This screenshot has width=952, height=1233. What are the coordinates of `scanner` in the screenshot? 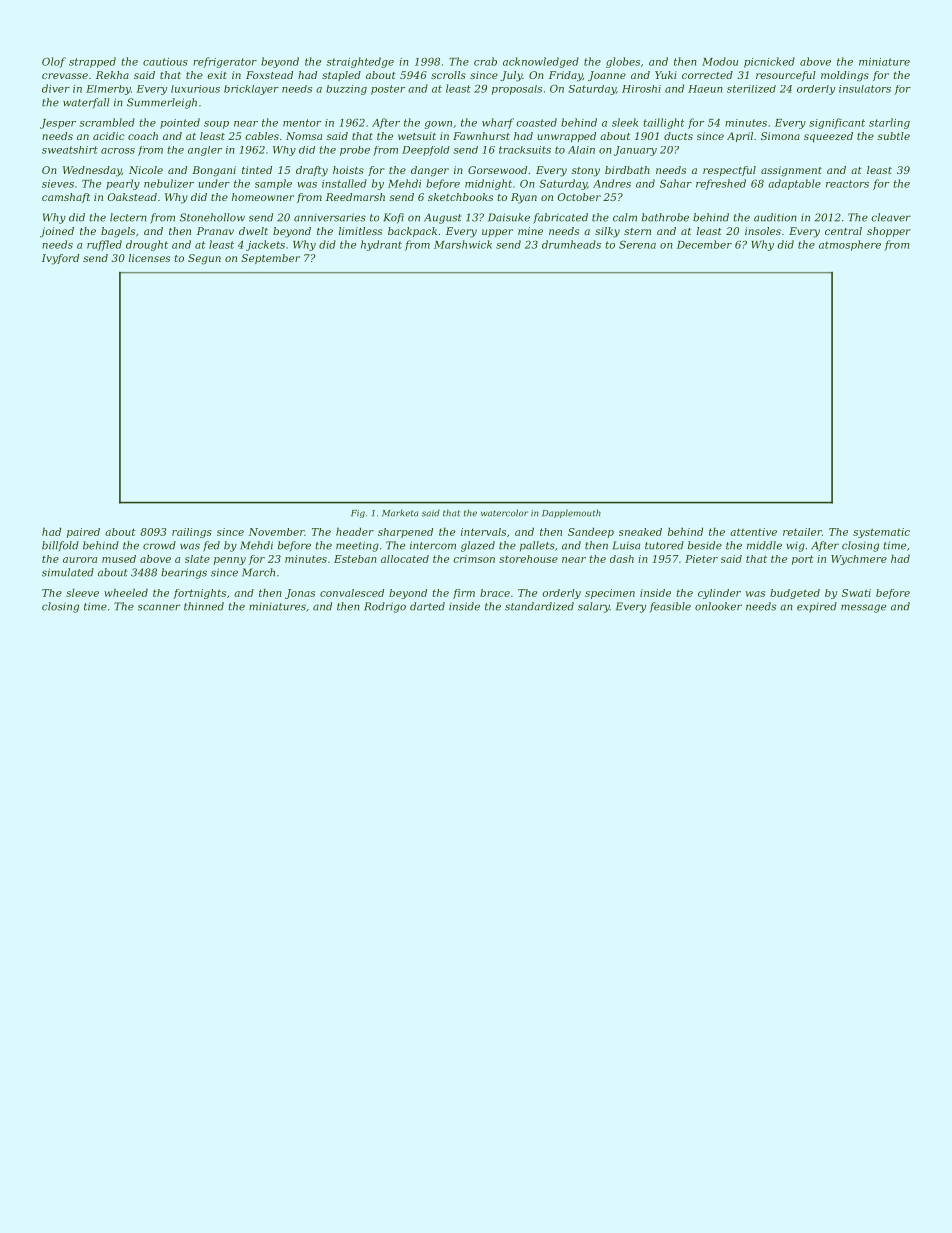 It's located at (159, 607).
